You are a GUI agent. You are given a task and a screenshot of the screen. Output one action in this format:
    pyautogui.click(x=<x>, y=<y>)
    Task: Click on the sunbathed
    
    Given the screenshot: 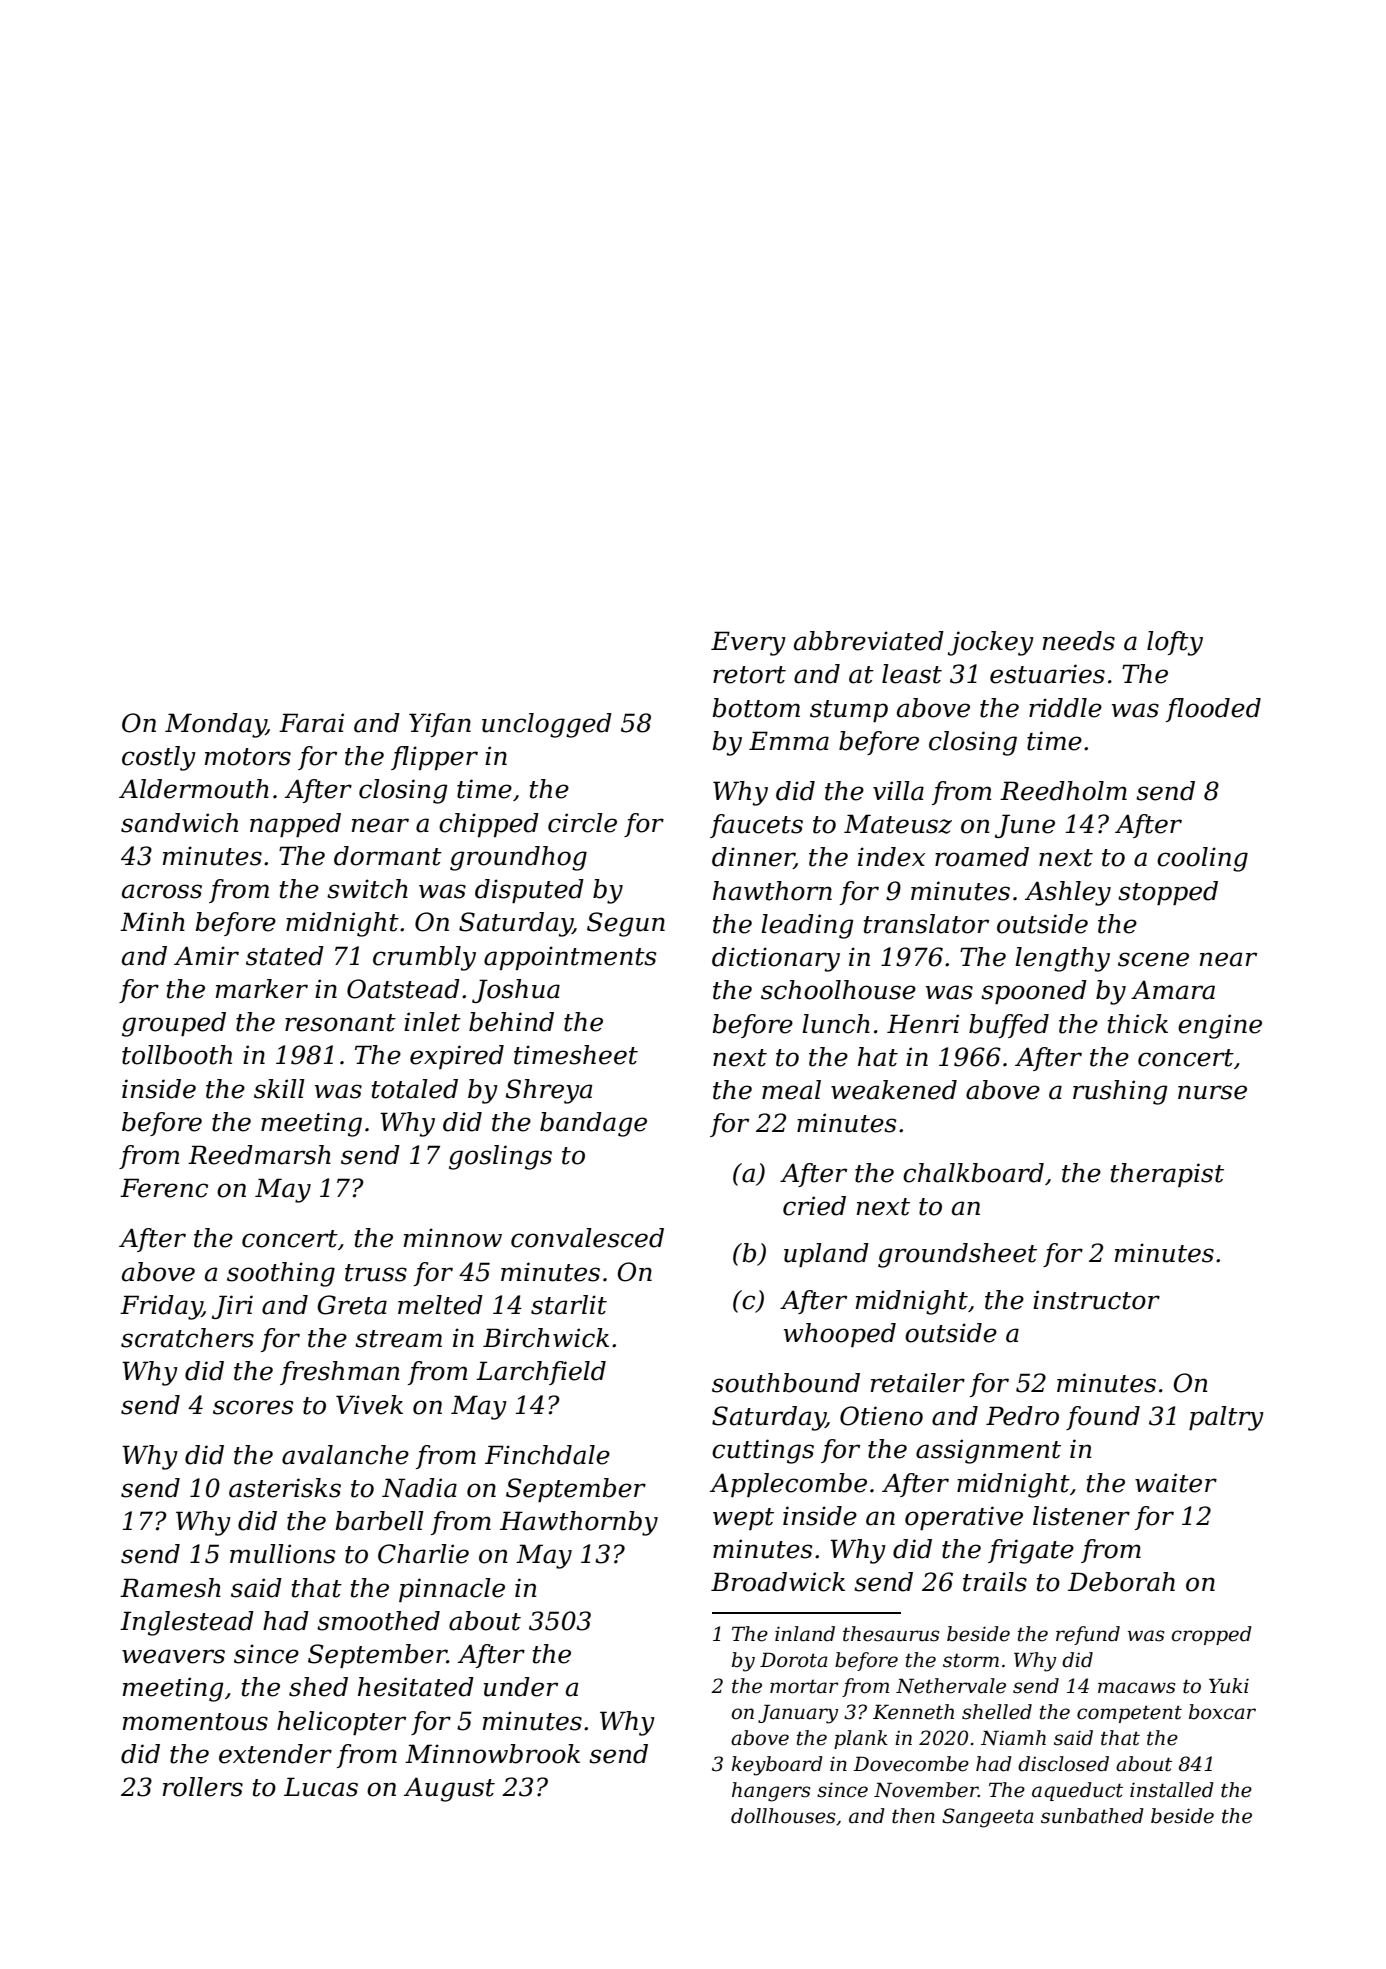 What is the action you would take?
    pyautogui.click(x=1092, y=1816)
